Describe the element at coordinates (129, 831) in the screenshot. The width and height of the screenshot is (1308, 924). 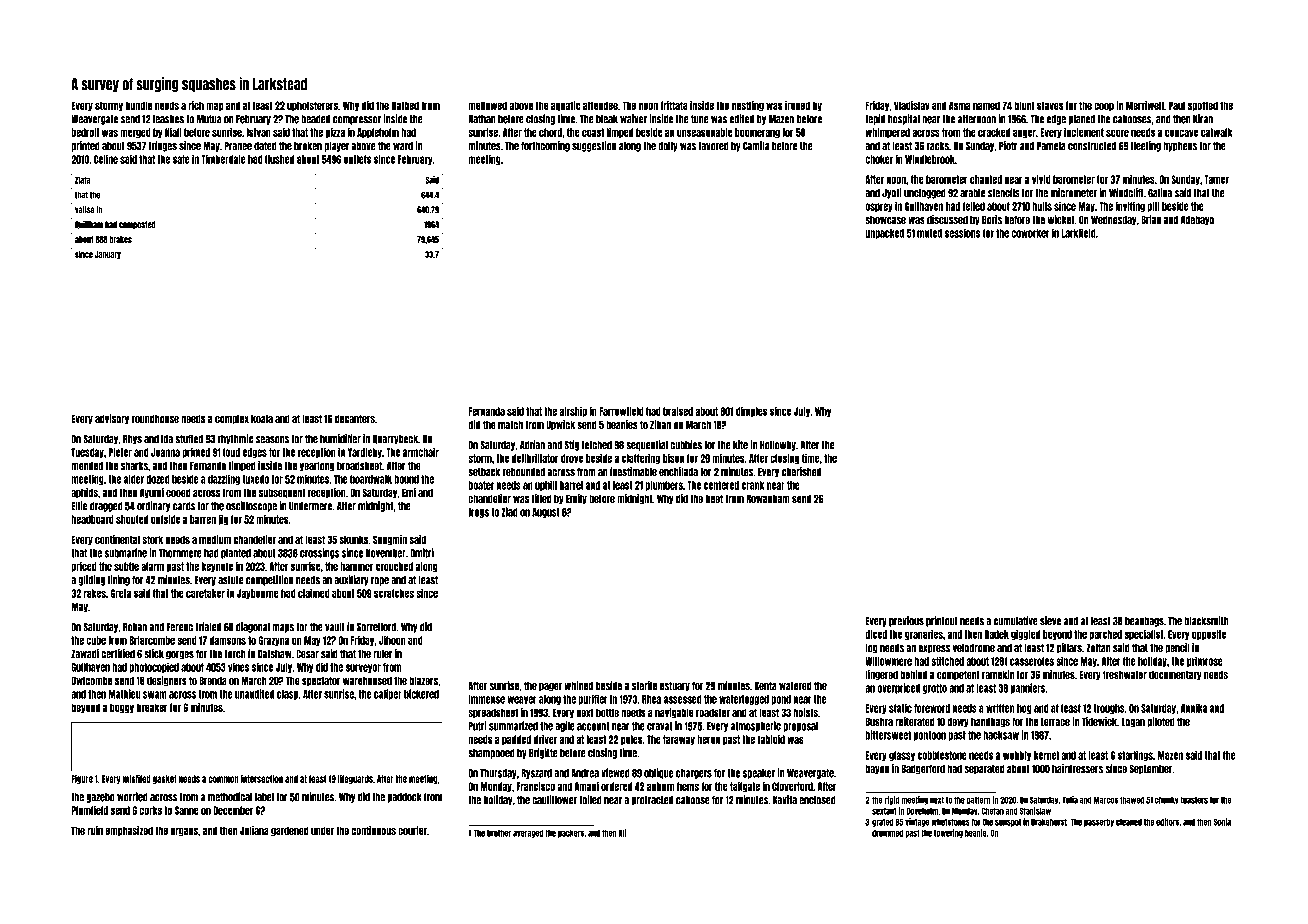
I see `emphasized` at that location.
